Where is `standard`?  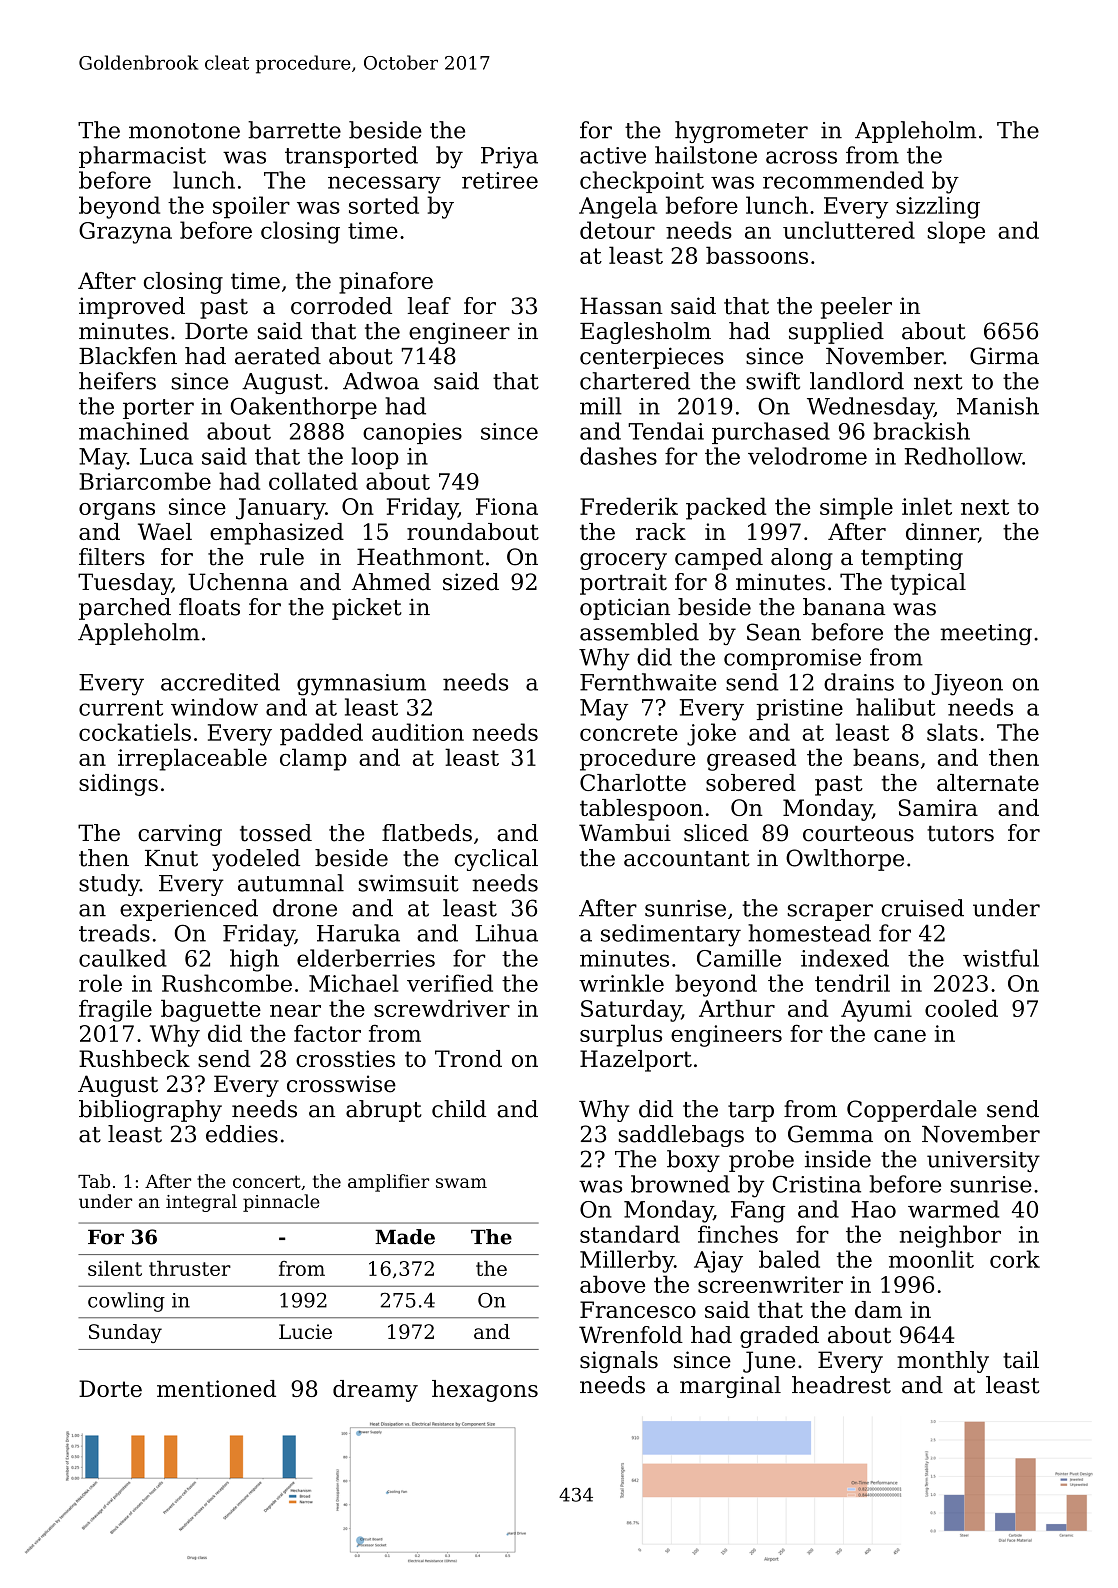 standard is located at coordinates (630, 1234).
